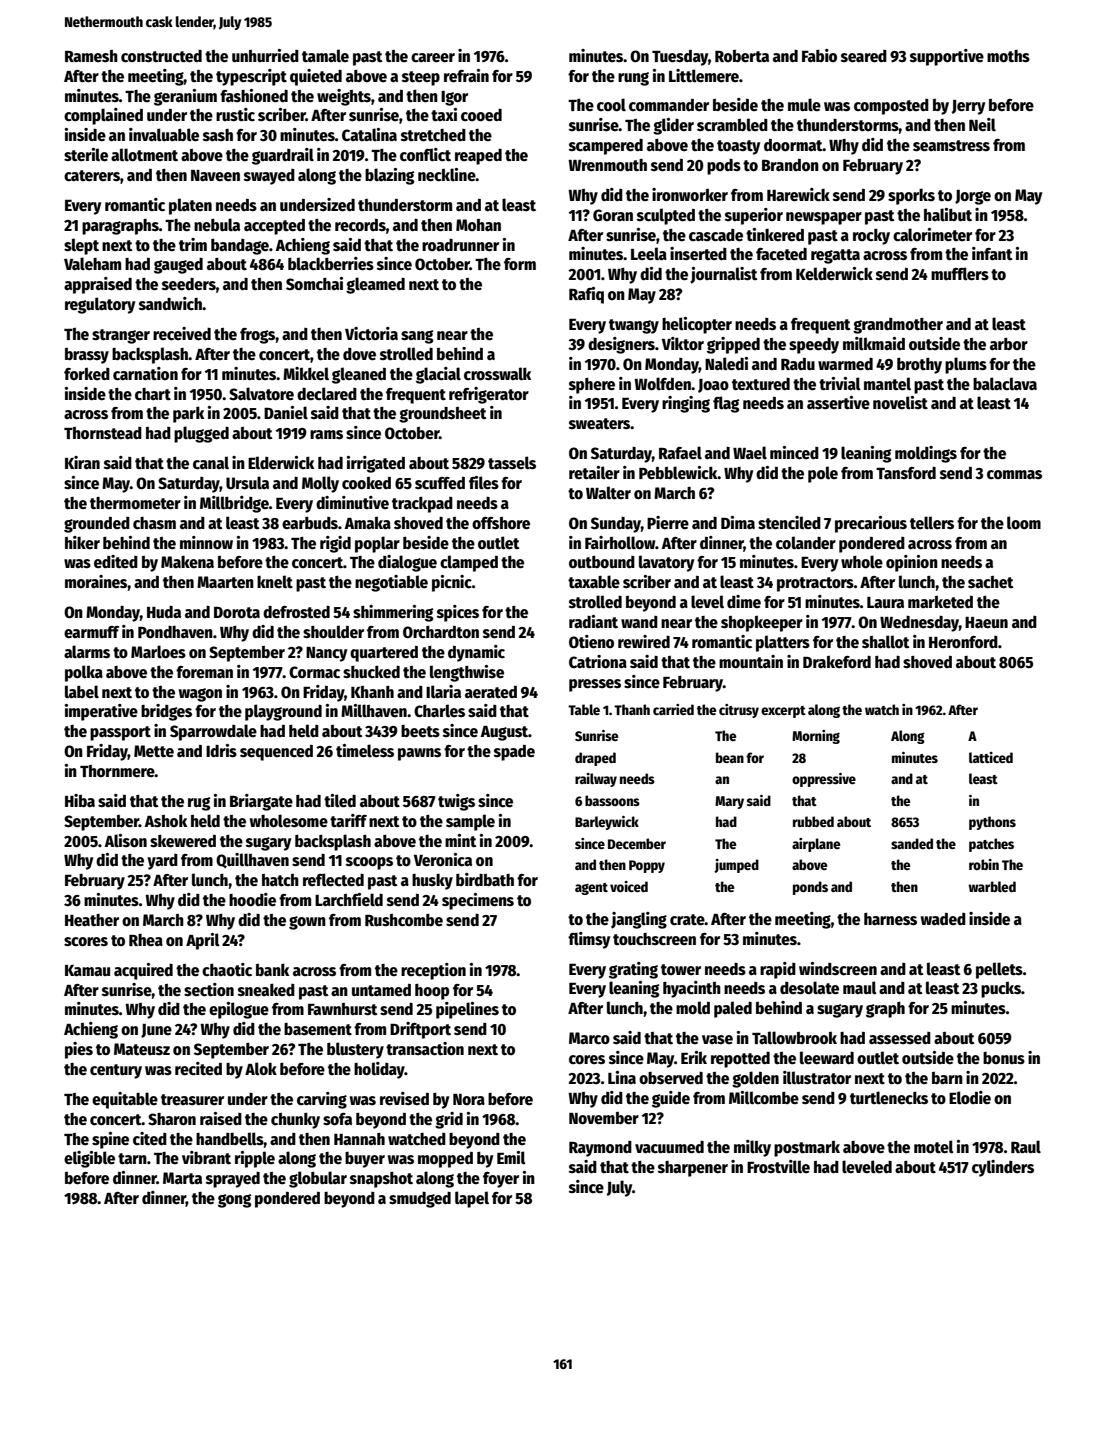 The height and width of the image is (1433, 1107). Describe the element at coordinates (162, 862) in the image. I see `yard` at that location.
